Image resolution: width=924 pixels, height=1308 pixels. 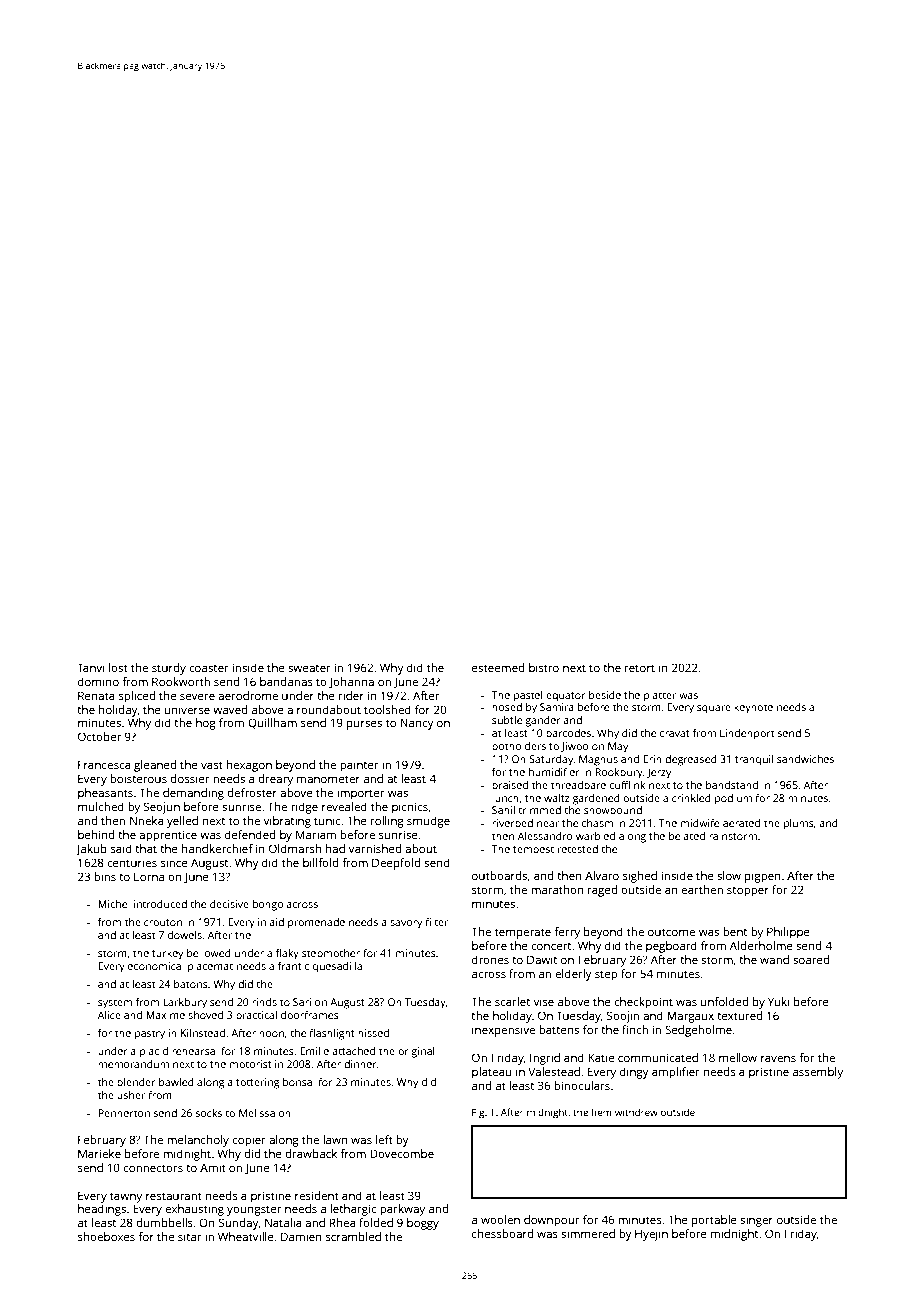 What do you see at coordinates (106, 1236) in the screenshot?
I see `shoeboxes` at bounding box center [106, 1236].
